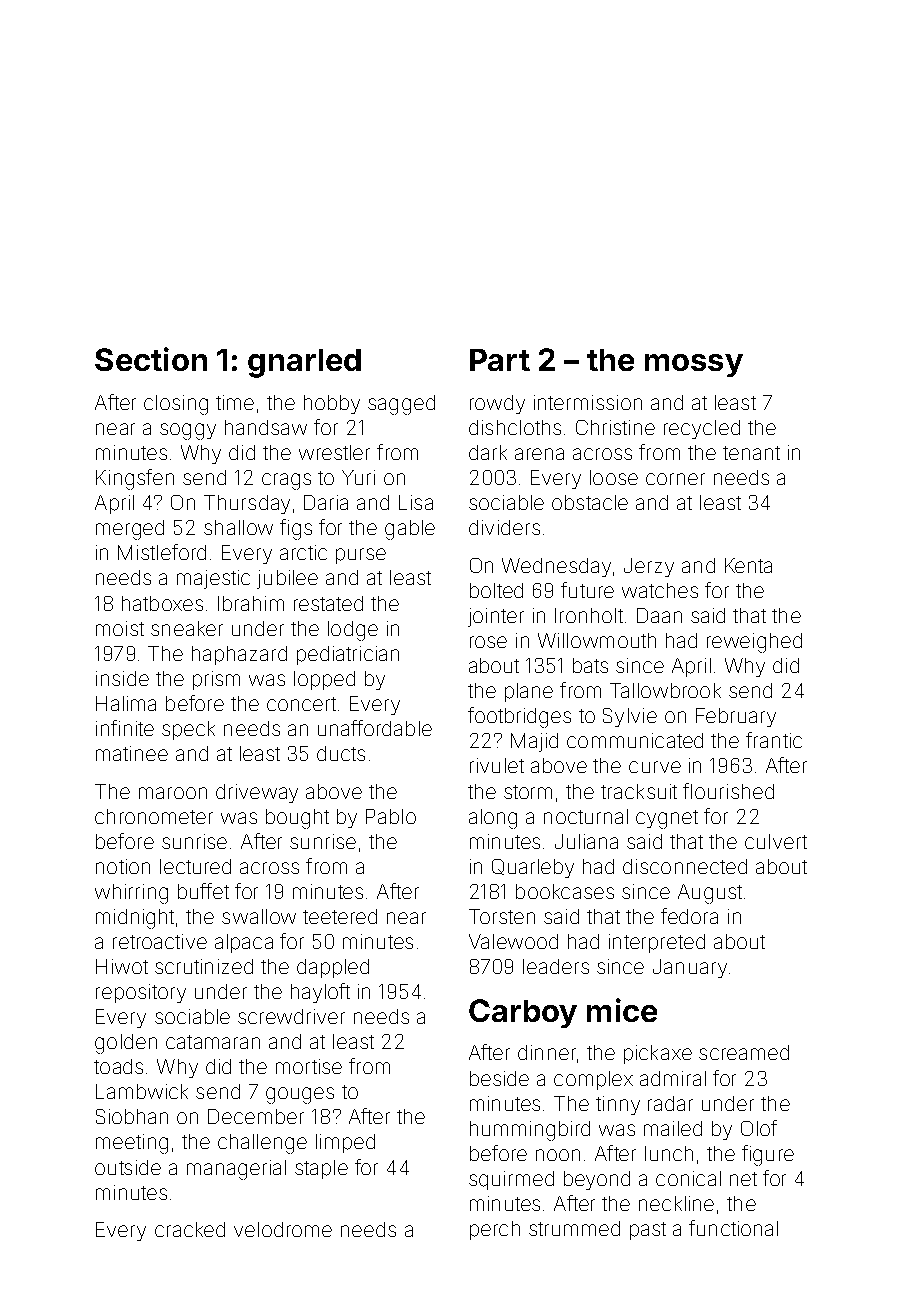  Describe the element at coordinates (694, 365) in the image. I see `mossy` at that location.
